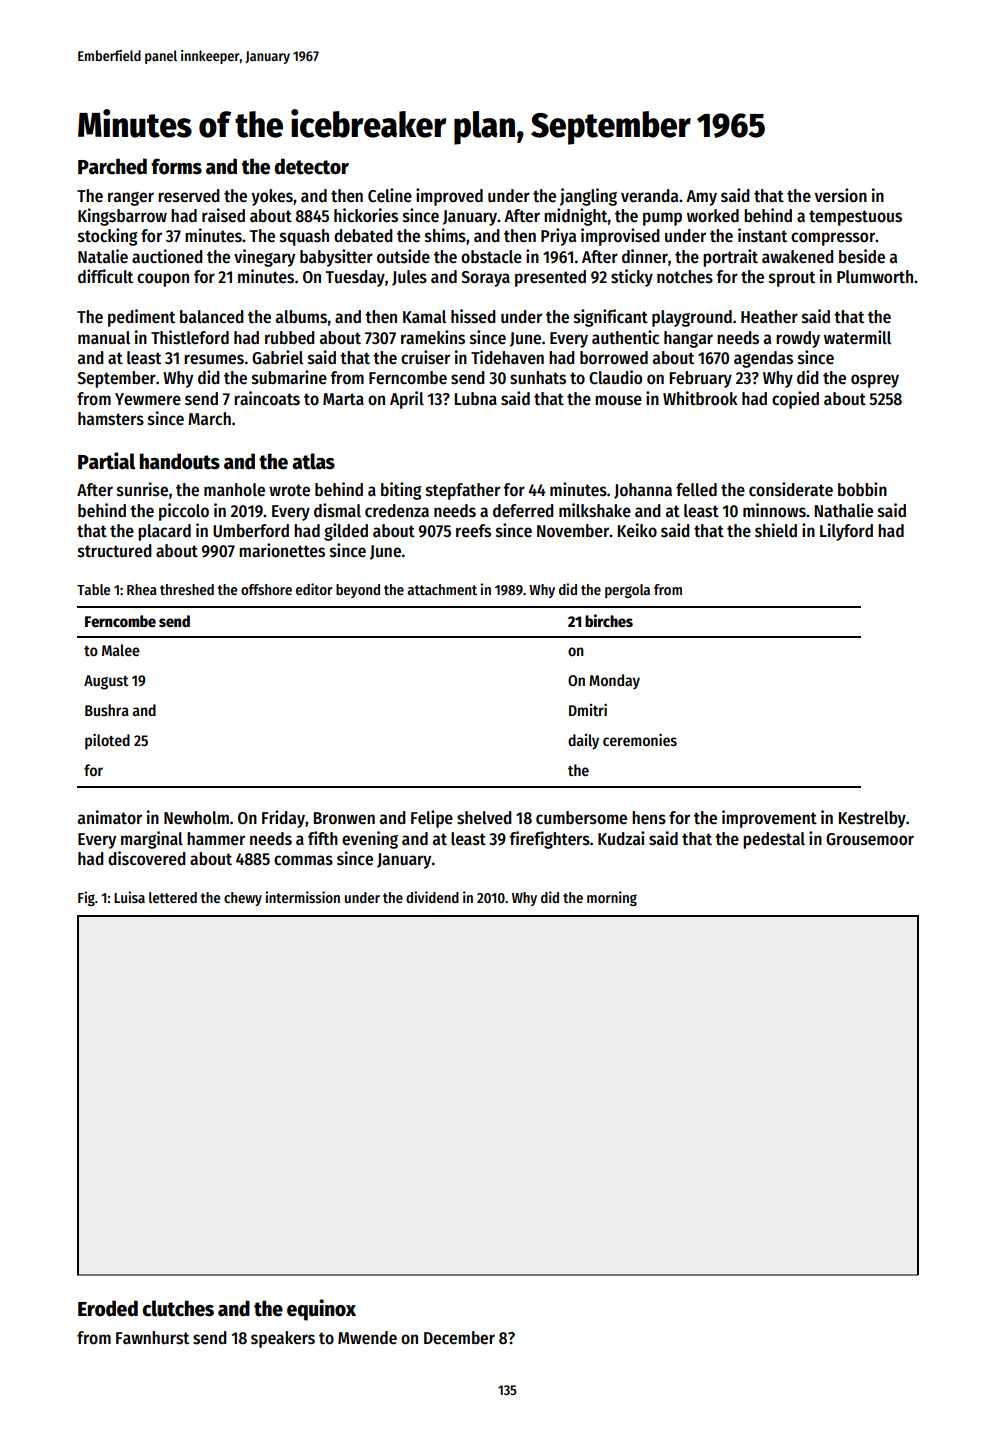  Describe the element at coordinates (367, 1338) in the document. I see `Mwende` at that location.
